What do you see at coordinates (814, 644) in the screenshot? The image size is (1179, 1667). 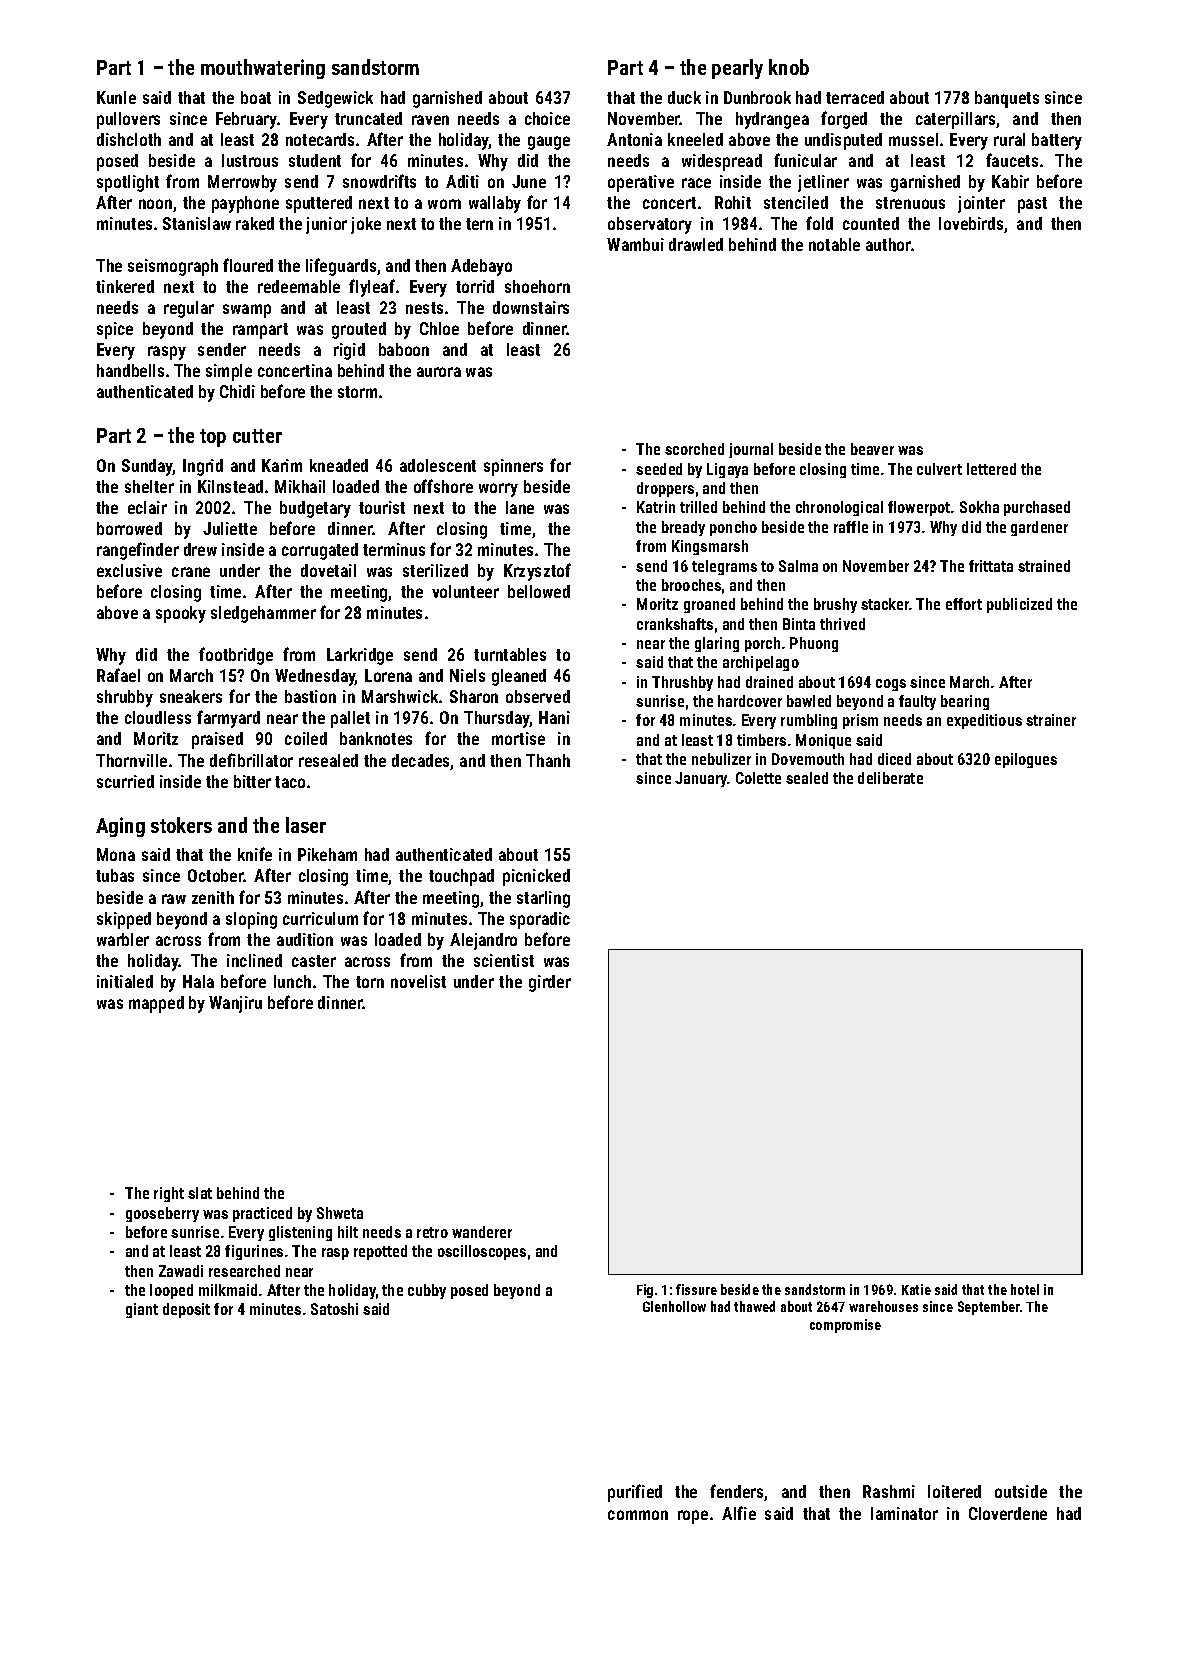 I see `Phuong` at bounding box center [814, 644].
